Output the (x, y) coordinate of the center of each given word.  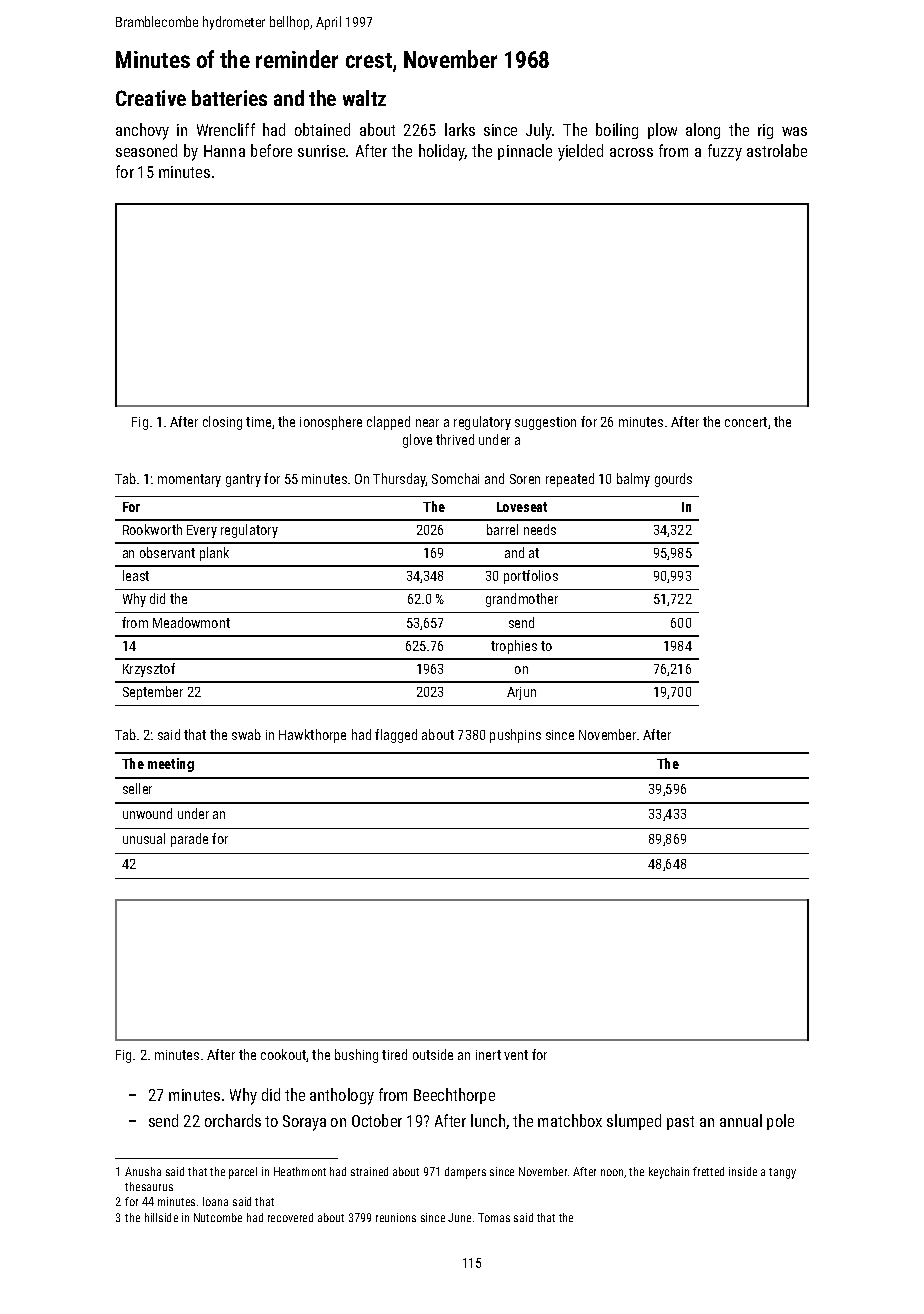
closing (222, 423)
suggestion (545, 423)
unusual (144, 838)
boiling (617, 131)
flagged (396, 736)
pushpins (515, 736)
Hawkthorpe (312, 736)
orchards (233, 1120)
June (459, 1217)
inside (743, 1171)
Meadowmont (191, 622)
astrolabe (777, 150)
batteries (229, 98)
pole (780, 1122)
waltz (364, 98)
